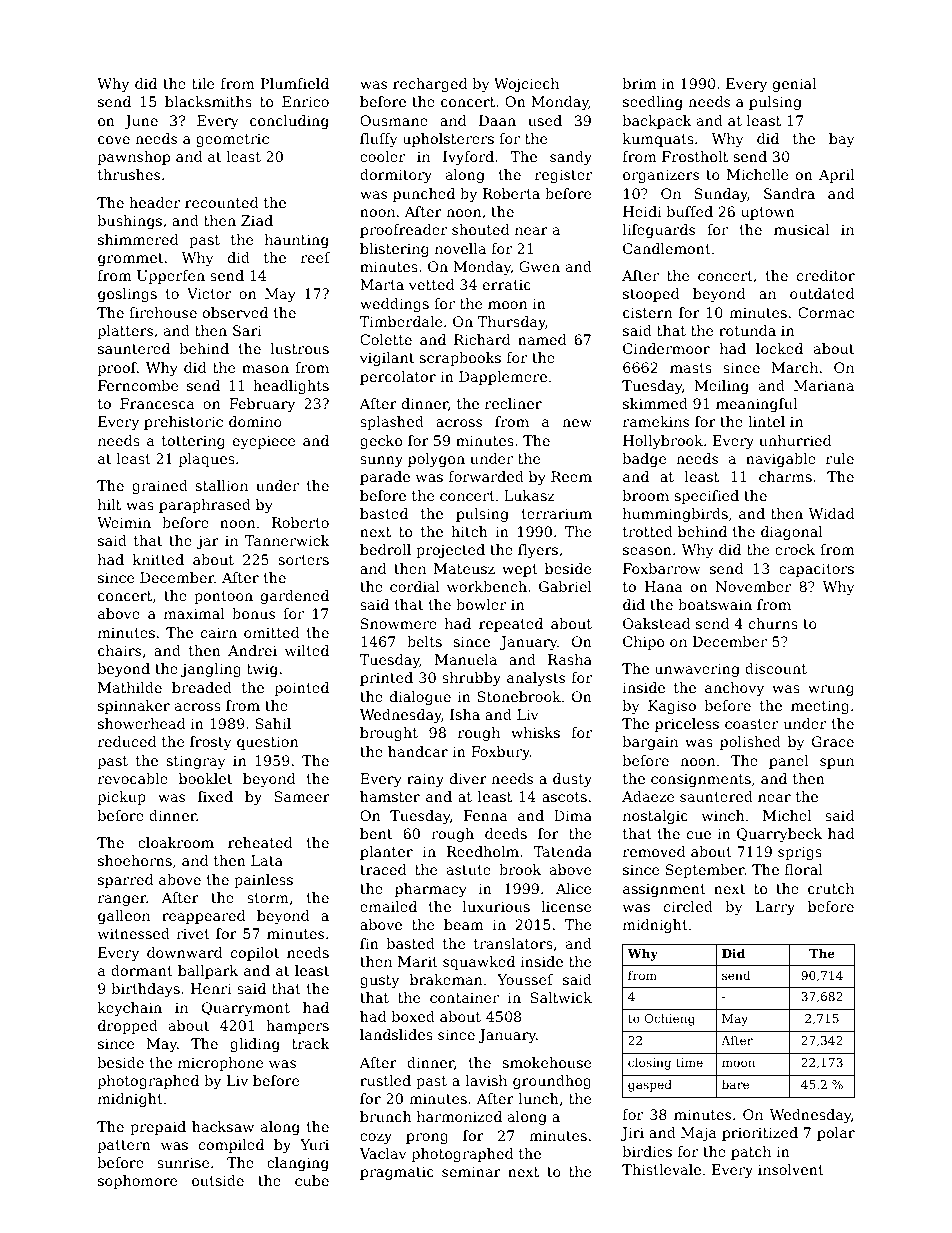  I want to click on November, so click(753, 586).
